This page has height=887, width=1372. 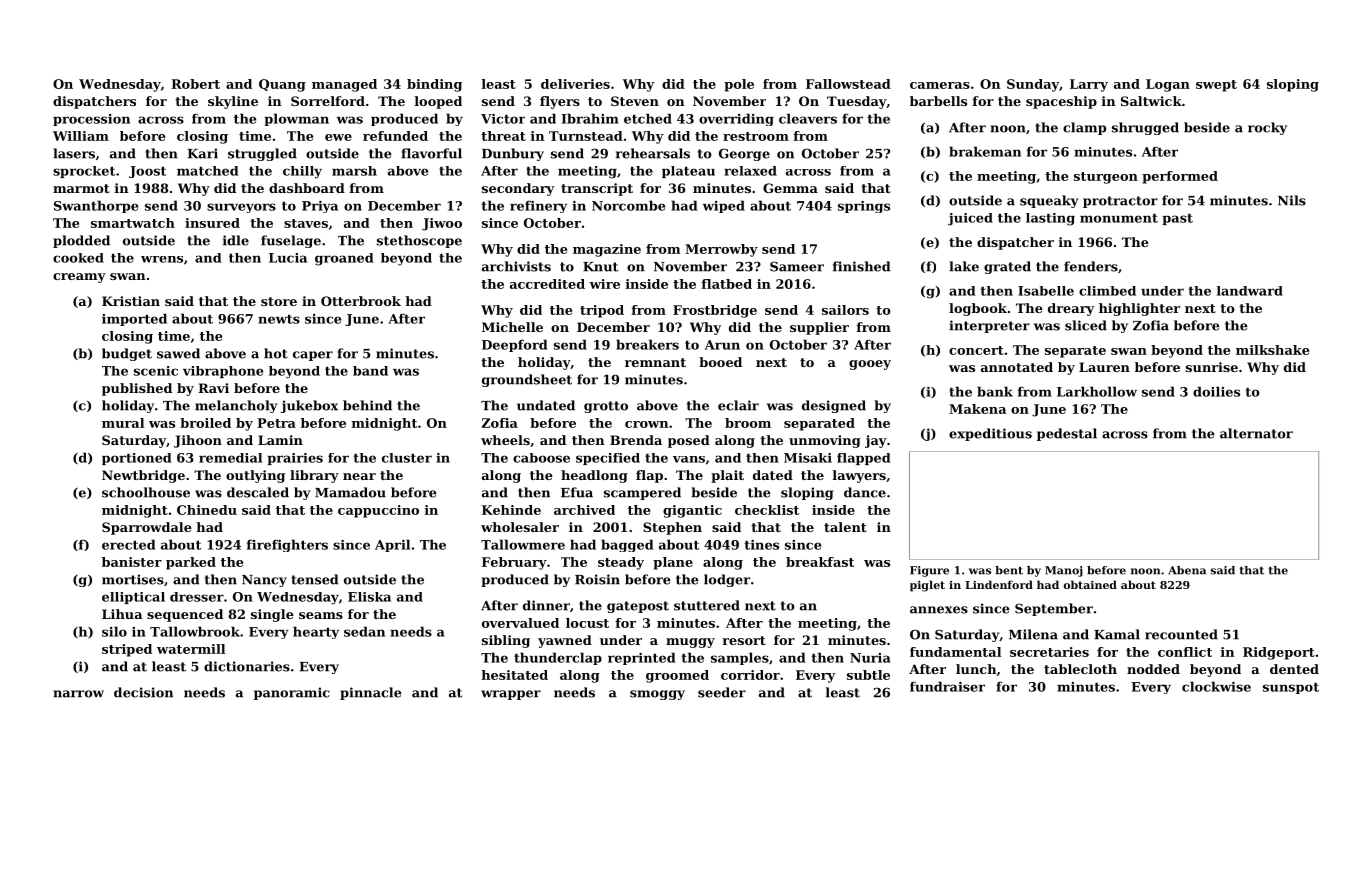 I want to click on narrow, so click(x=78, y=694).
